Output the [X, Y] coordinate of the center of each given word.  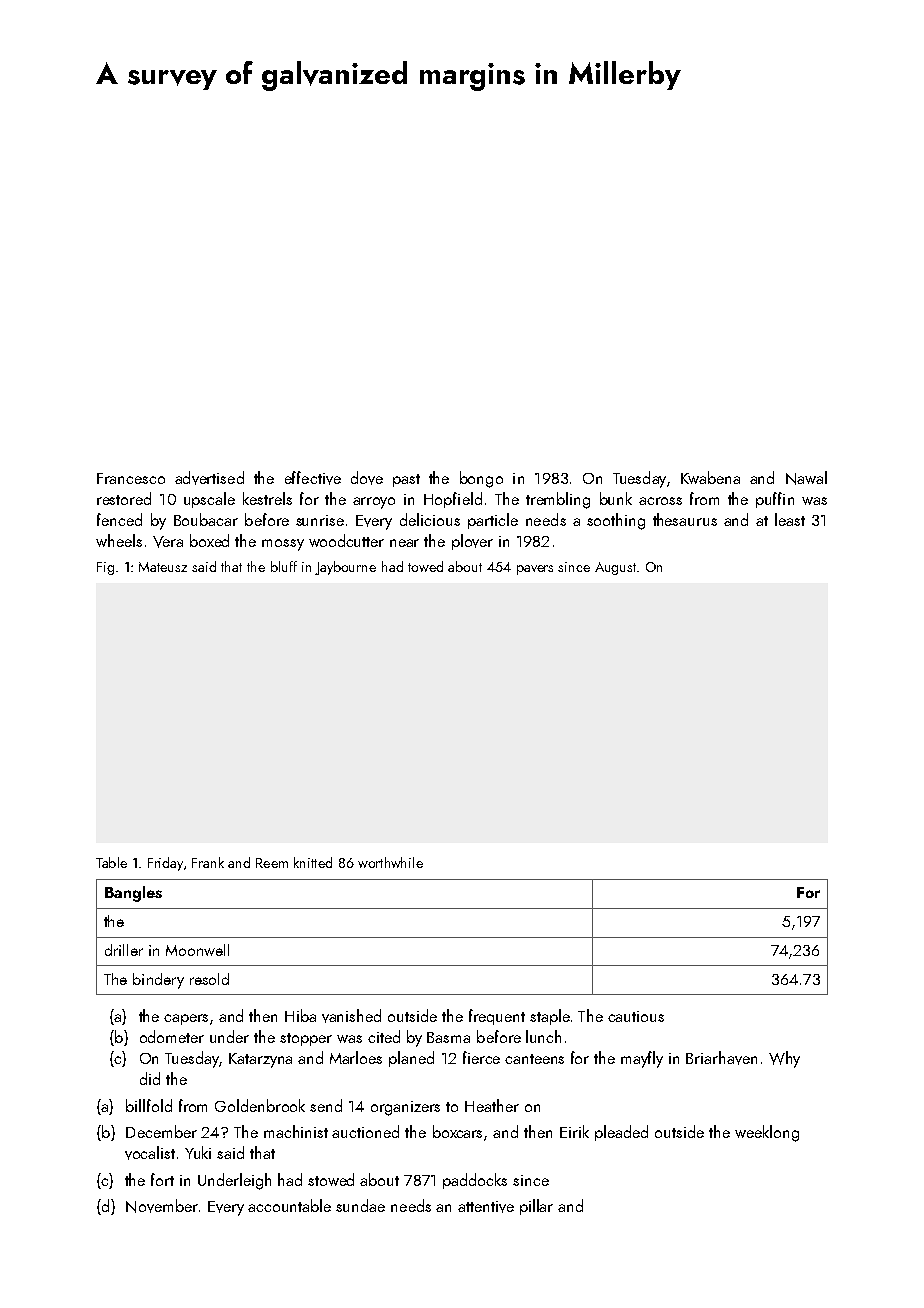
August [615, 568]
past [406, 480]
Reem [272, 863]
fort [162, 1179]
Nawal [806, 478]
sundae [360, 1205]
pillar [536, 1207]
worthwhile [390, 862]
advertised [209, 478]
